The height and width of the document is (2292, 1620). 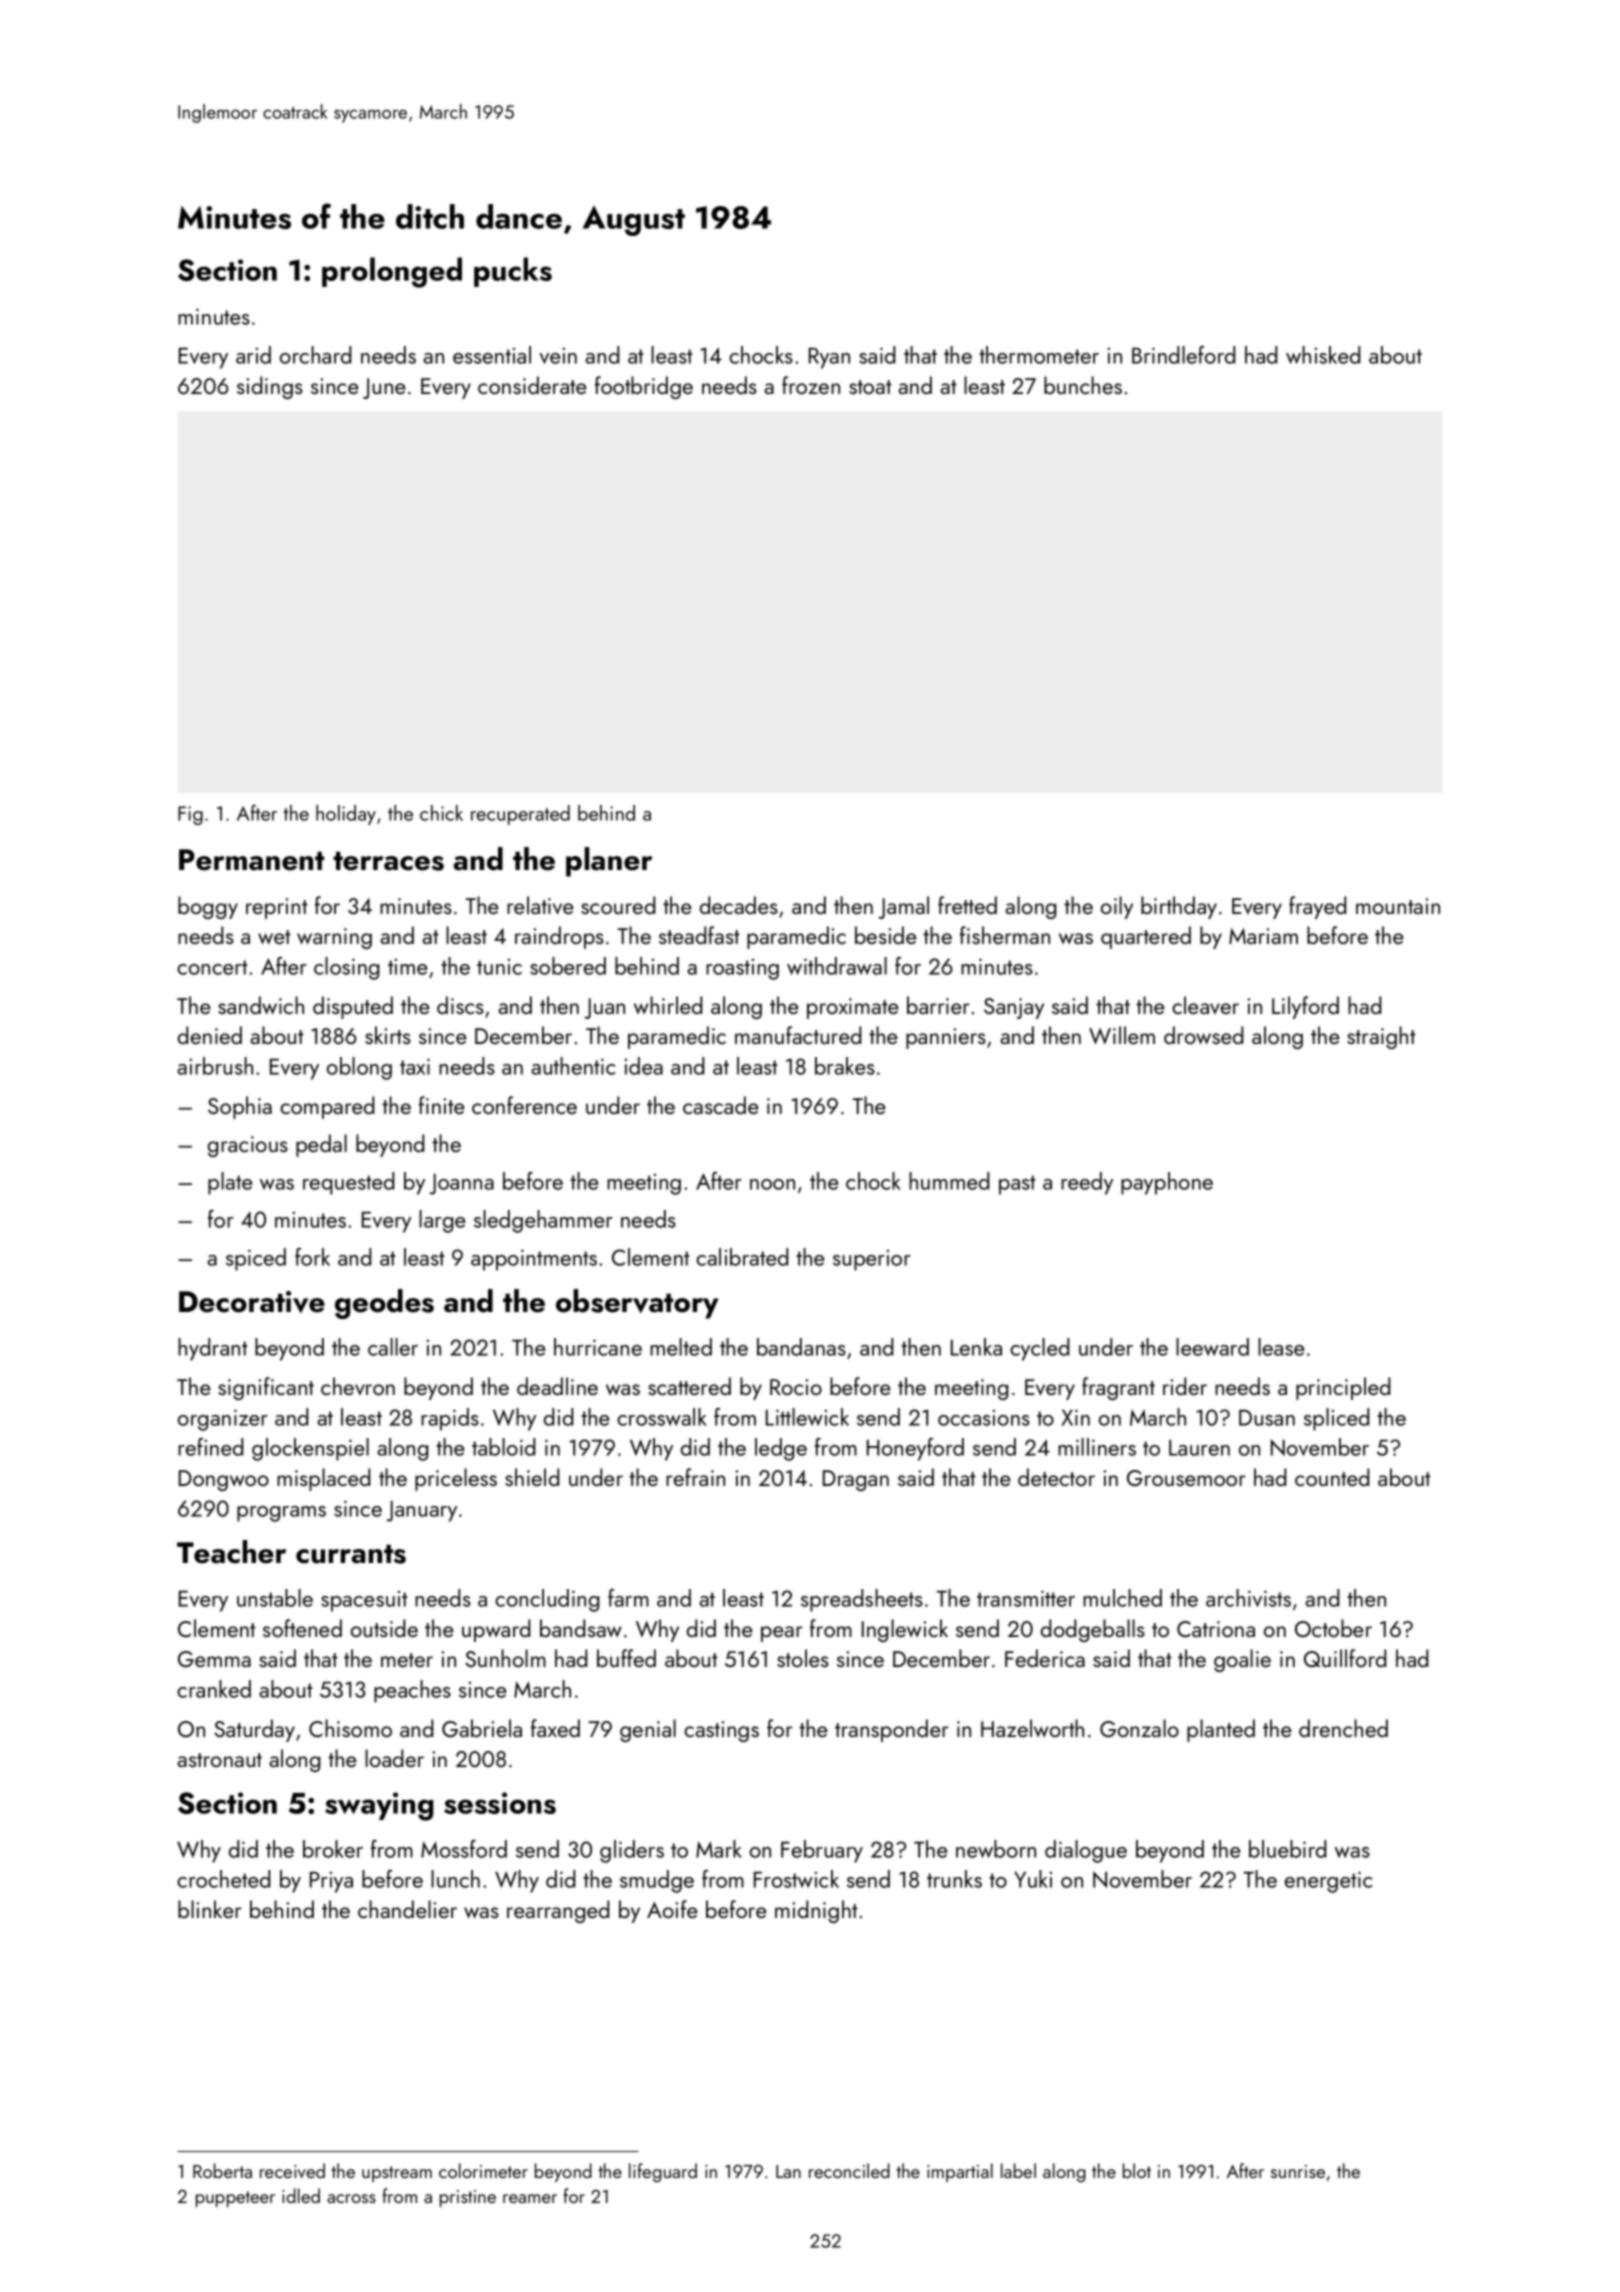 What do you see at coordinates (742, 1257) in the document?
I see `calibrated` at bounding box center [742, 1257].
